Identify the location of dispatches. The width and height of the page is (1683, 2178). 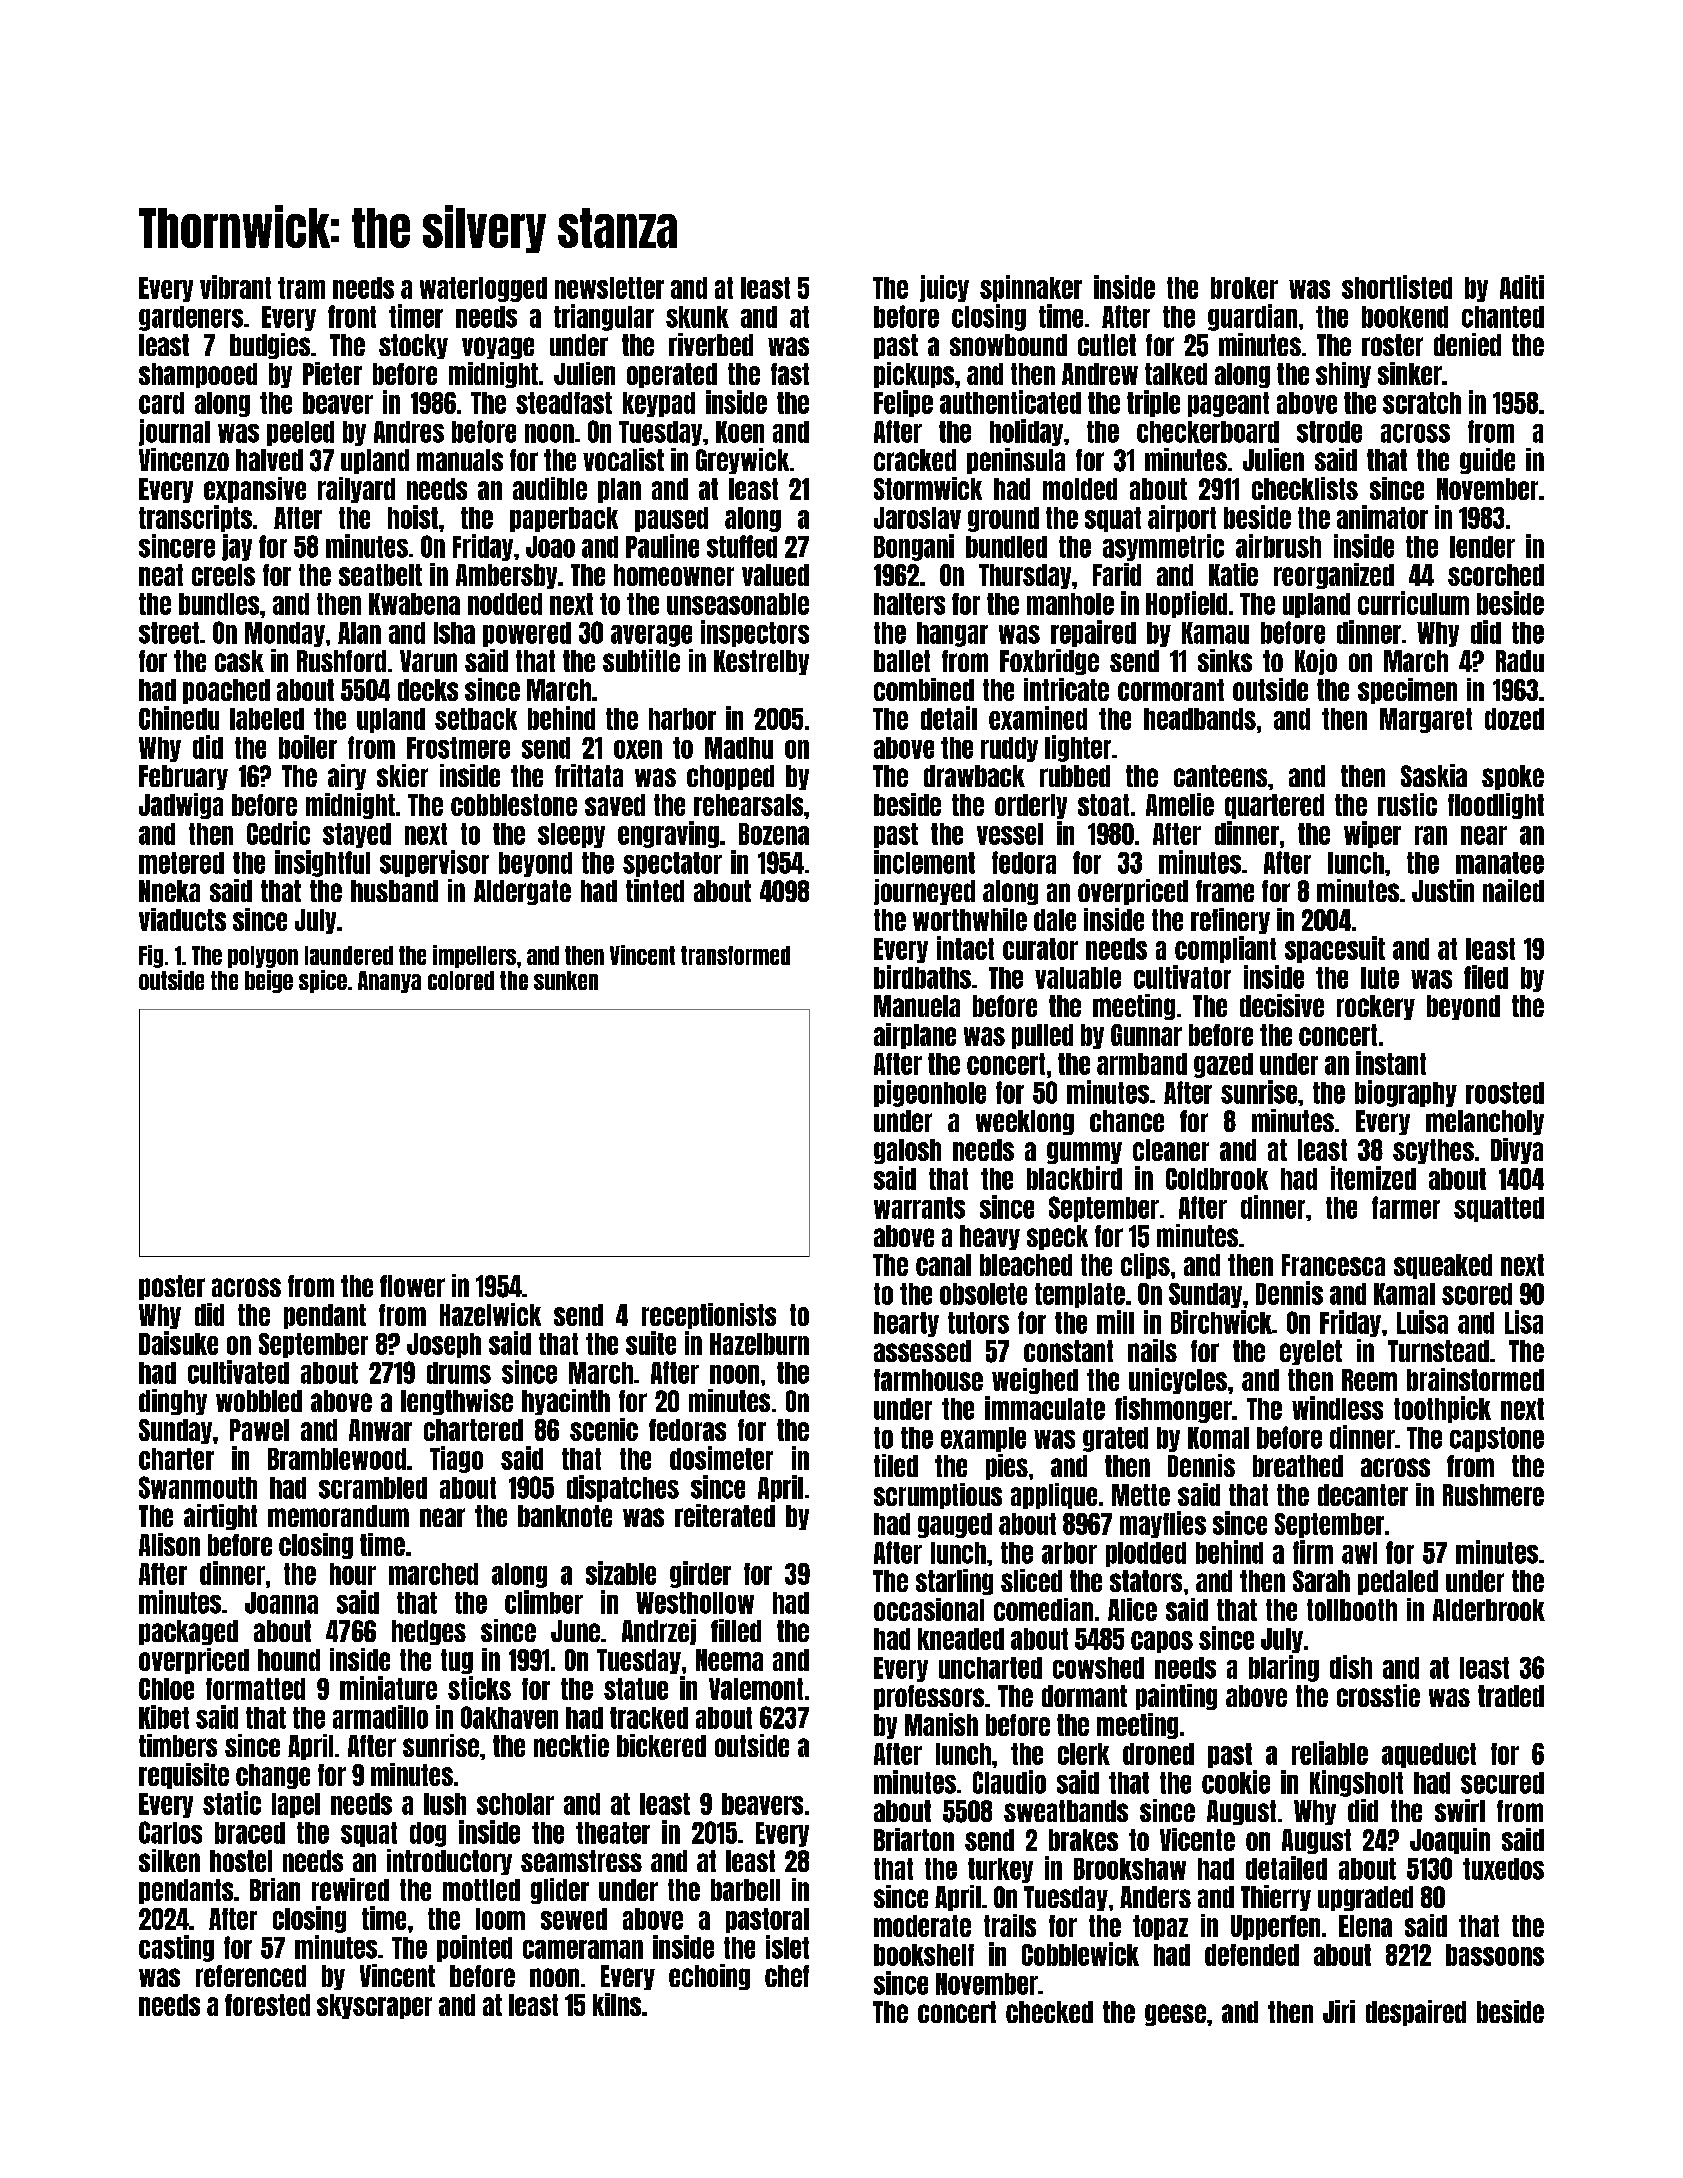
(623, 1488).
